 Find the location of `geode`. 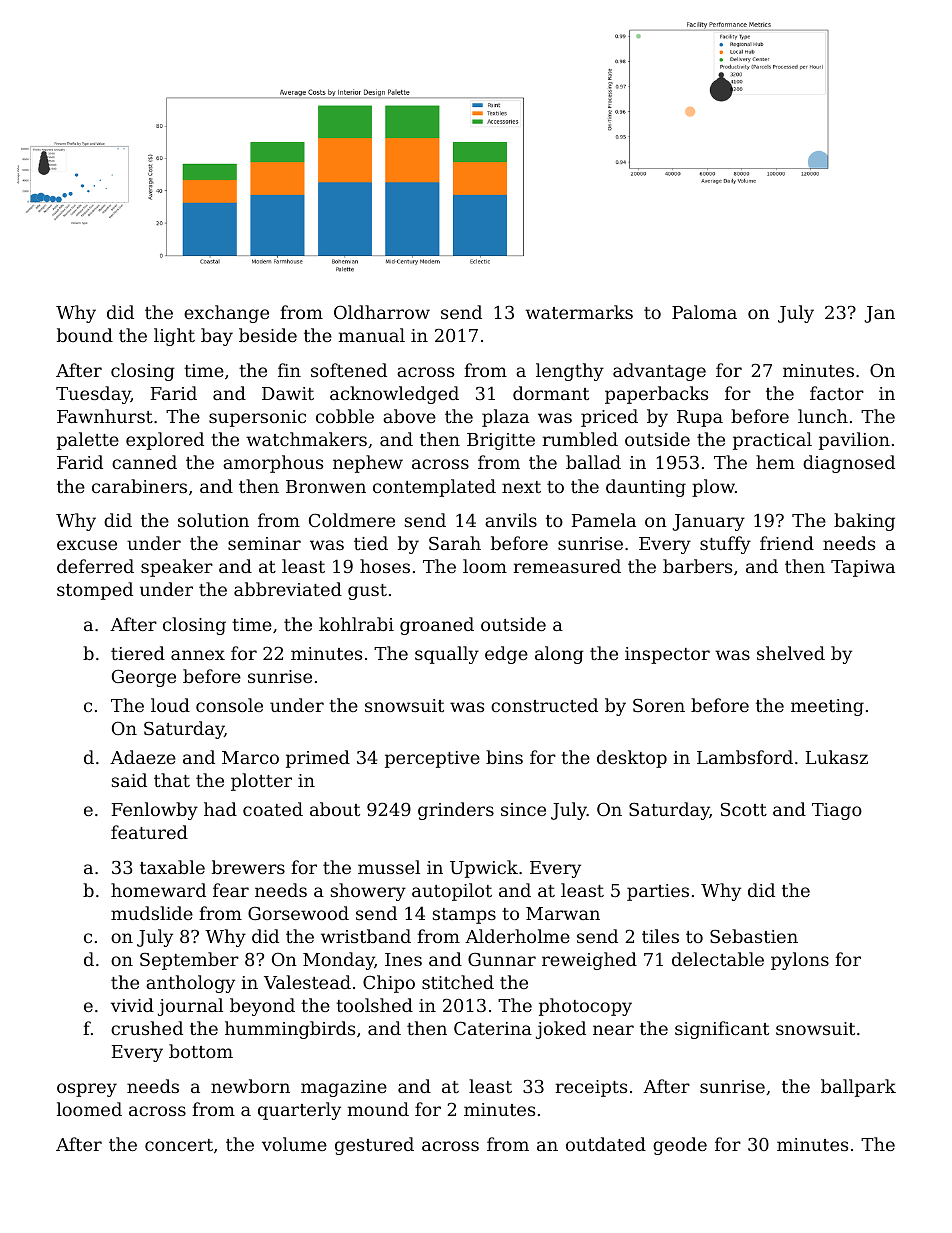

geode is located at coordinates (680, 1146).
